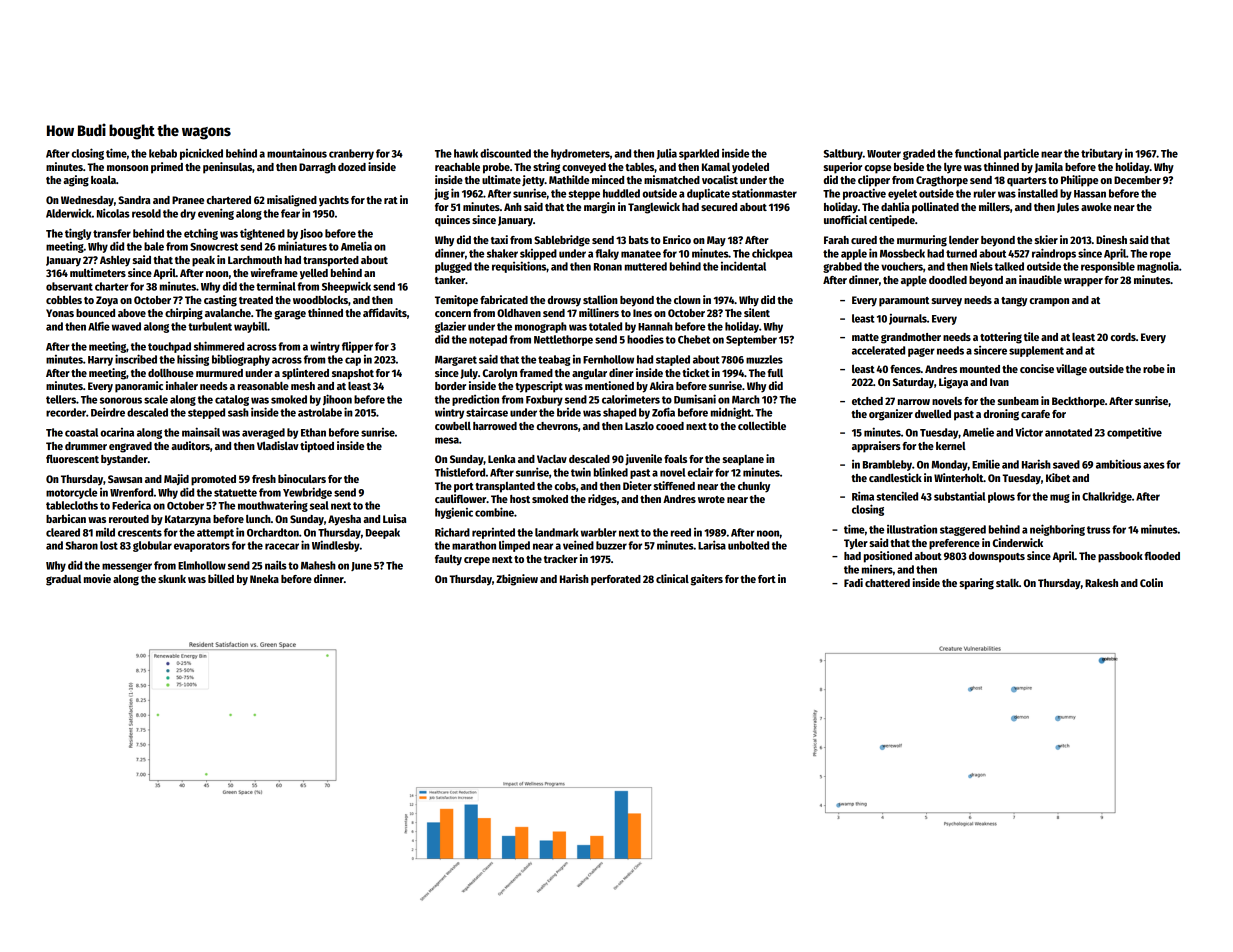  What do you see at coordinates (169, 347) in the screenshot?
I see `touchpad` at bounding box center [169, 347].
